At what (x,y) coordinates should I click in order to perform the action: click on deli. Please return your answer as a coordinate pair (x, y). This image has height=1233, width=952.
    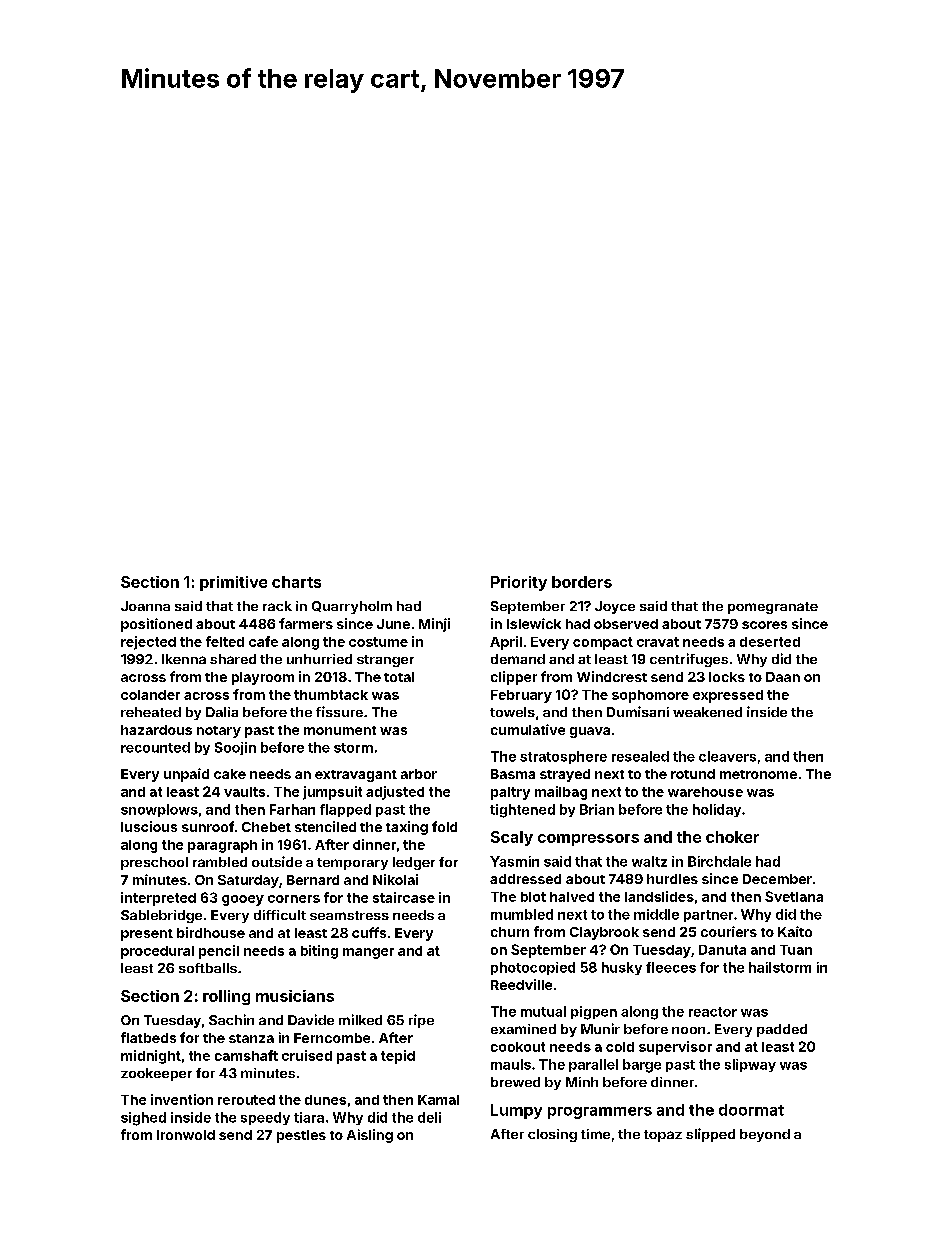
    Looking at the image, I should click on (429, 1117).
